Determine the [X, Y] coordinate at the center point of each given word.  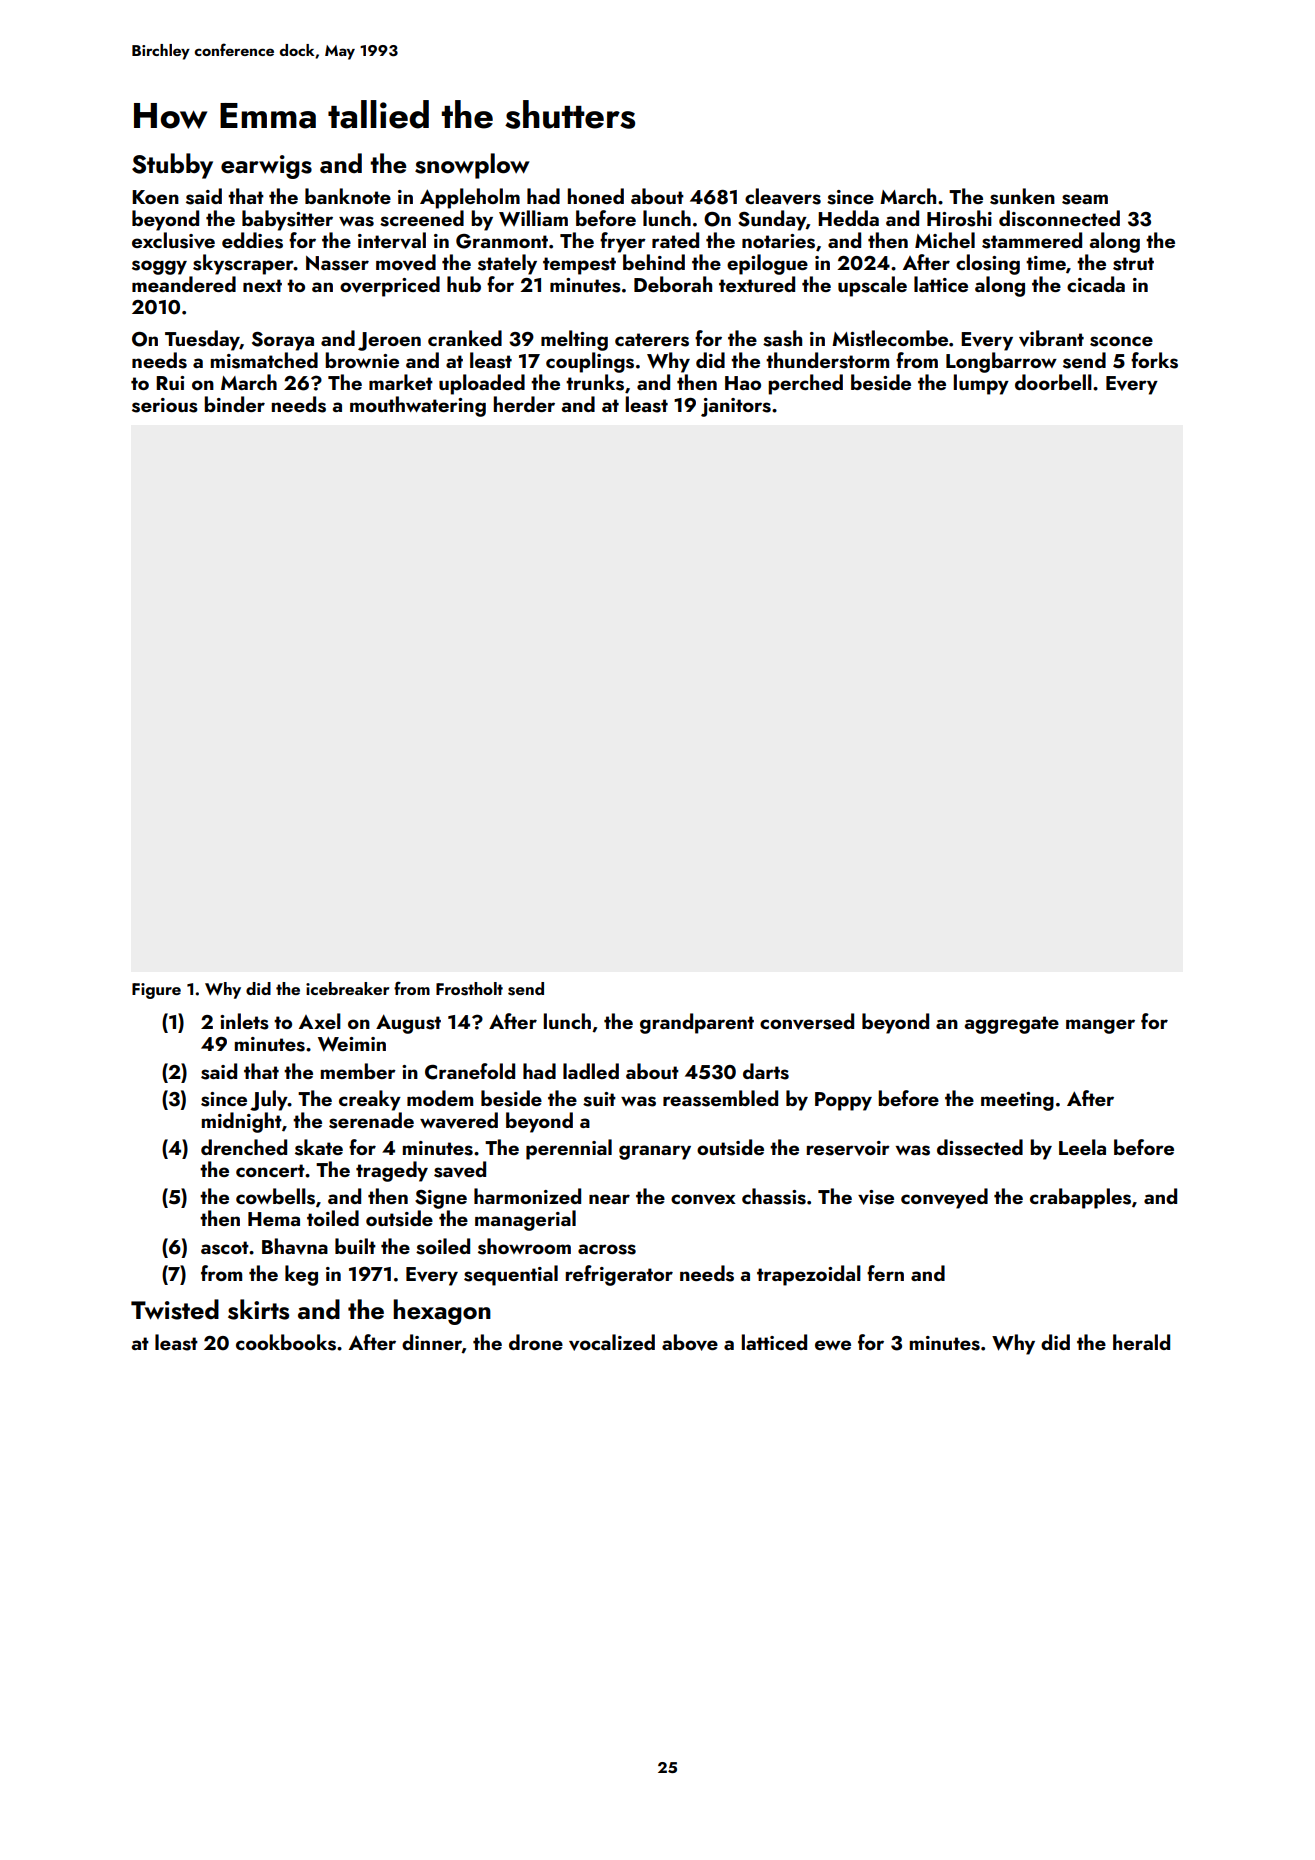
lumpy [981, 384]
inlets [244, 1021]
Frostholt [469, 989]
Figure [156, 991]
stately [507, 264]
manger [1100, 1026]
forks [1154, 360]
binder [234, 404]
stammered [1032, 240]
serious [165, 405]
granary [655, 1152]
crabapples [1080, 1198]
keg [301, 1275]
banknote [348, 196]
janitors [736, 407]
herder [524, 404]
